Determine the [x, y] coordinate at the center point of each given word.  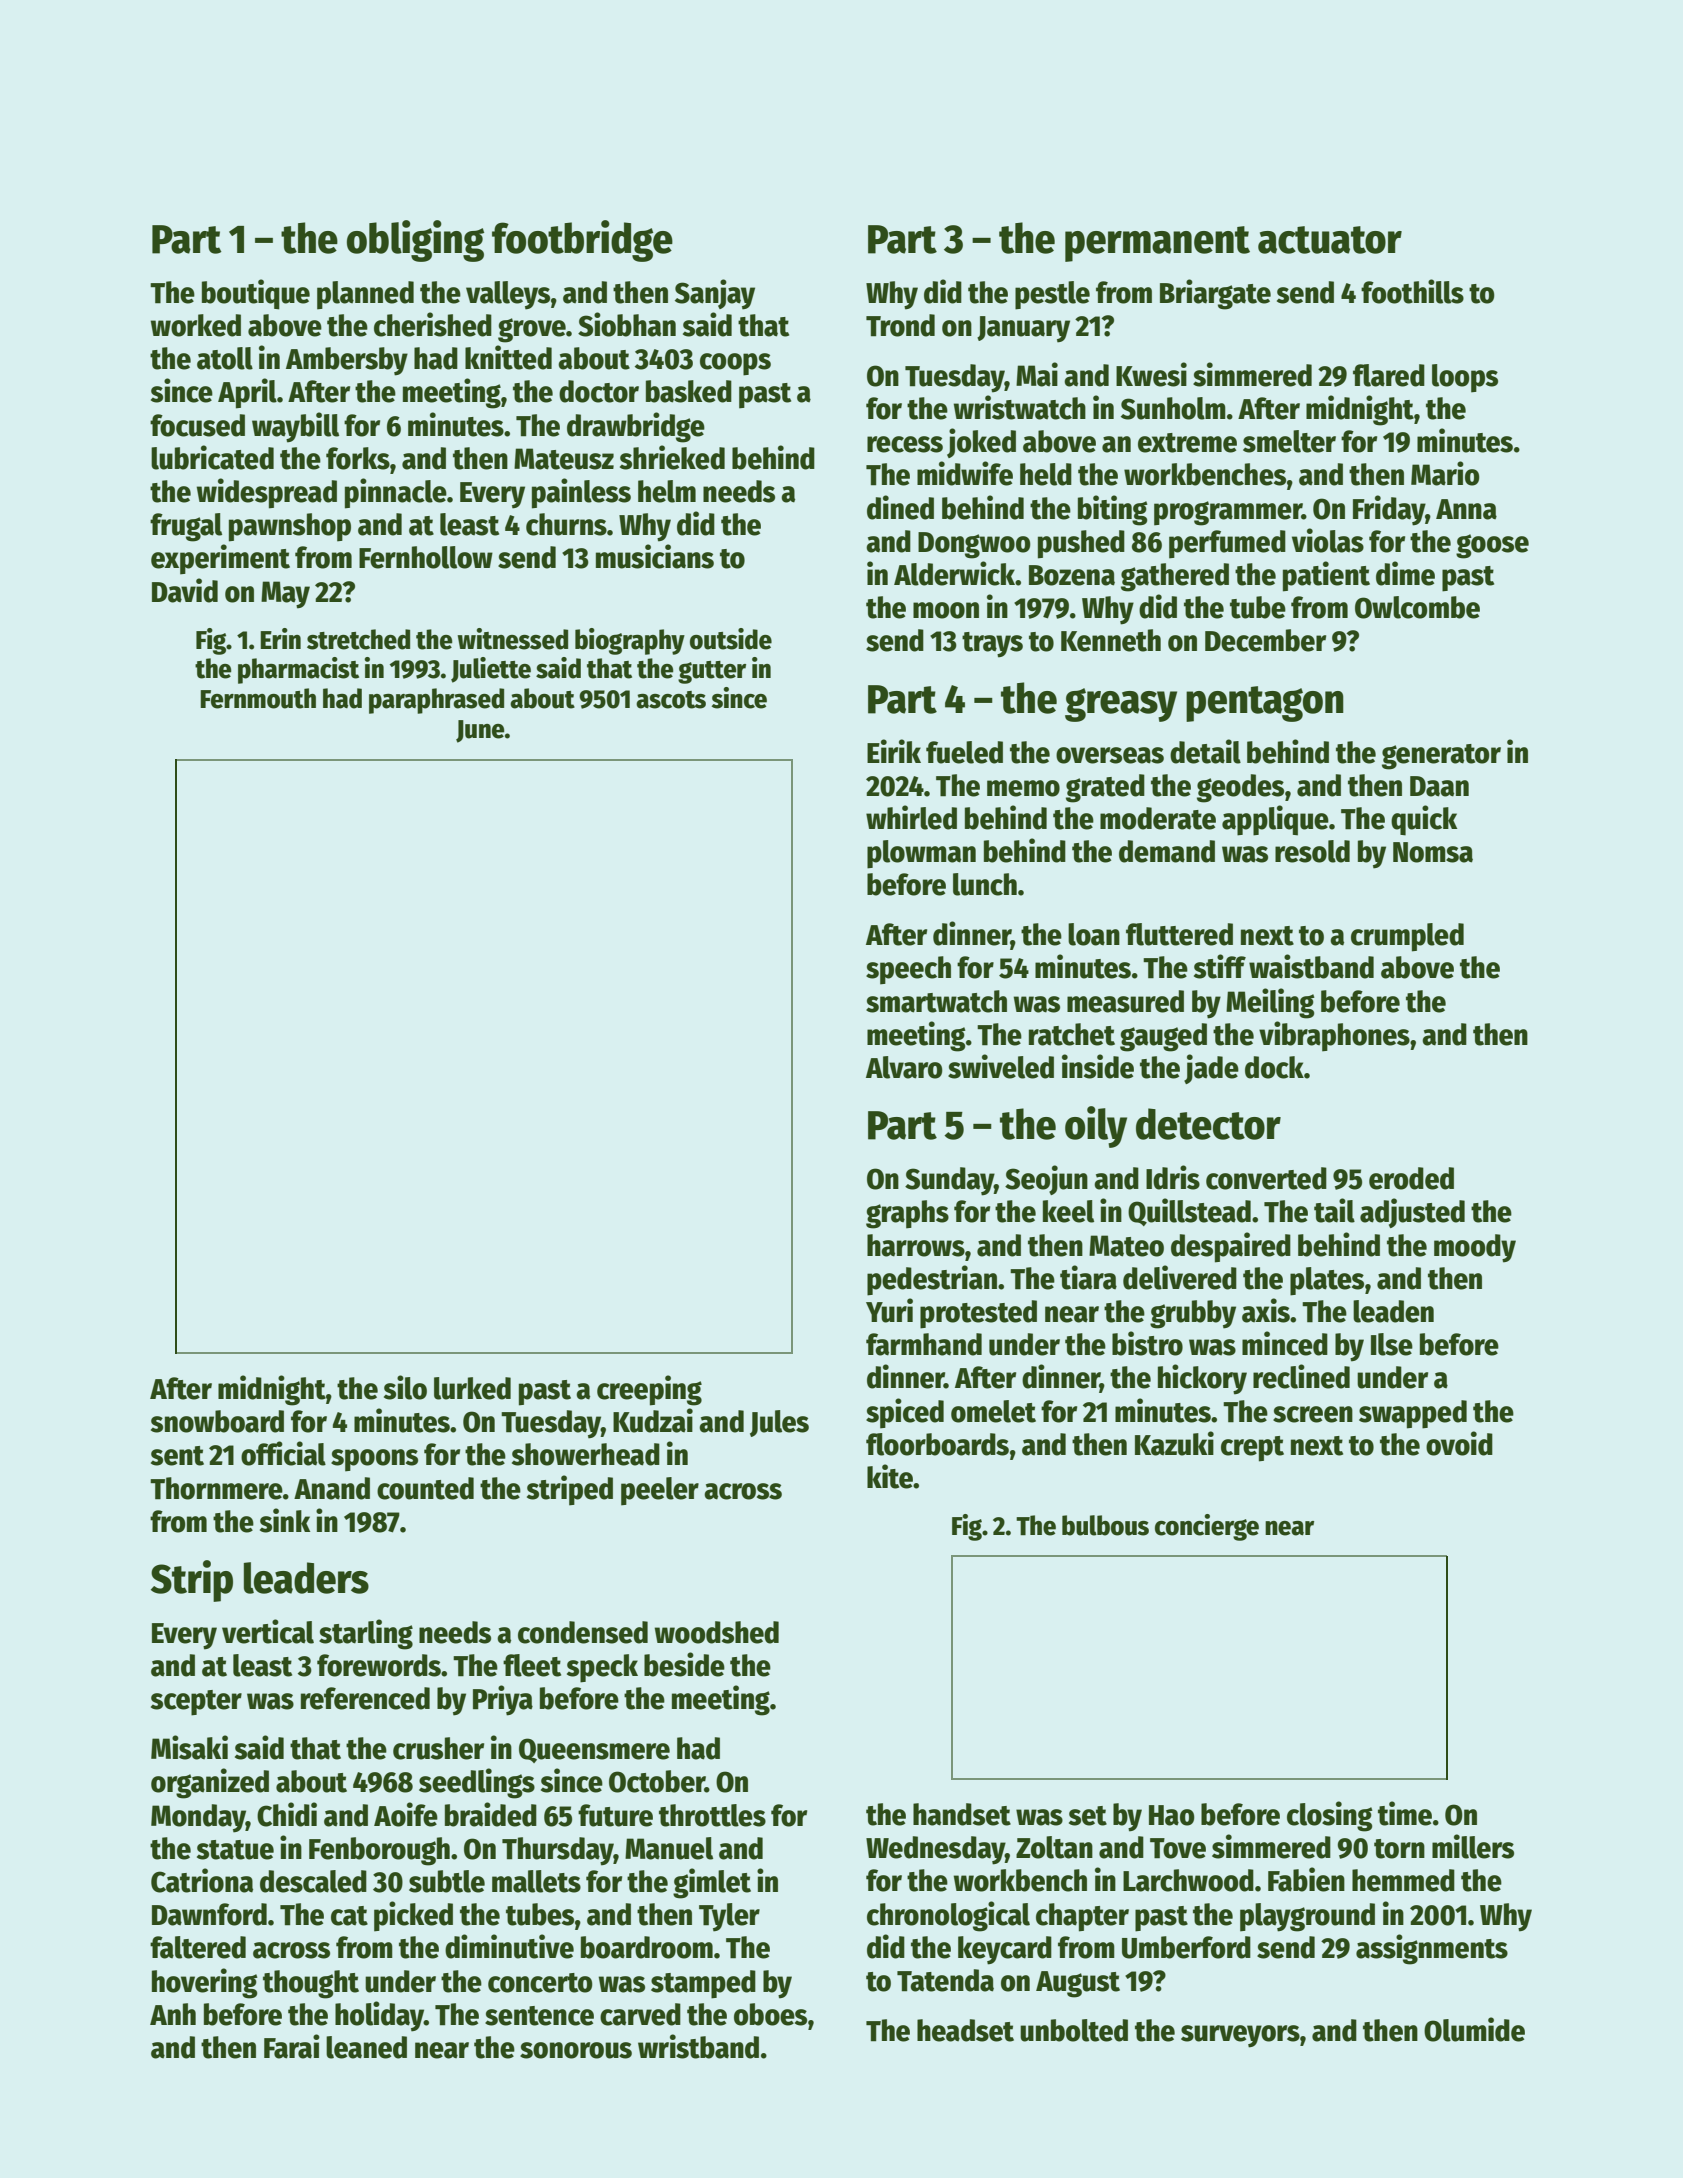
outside [731, 639]
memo [1023, 788]
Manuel [669, 1848]
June [480, 731]
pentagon [1265, 704]
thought [311, 1984]
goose [1492, 546]
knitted [508, 357]
